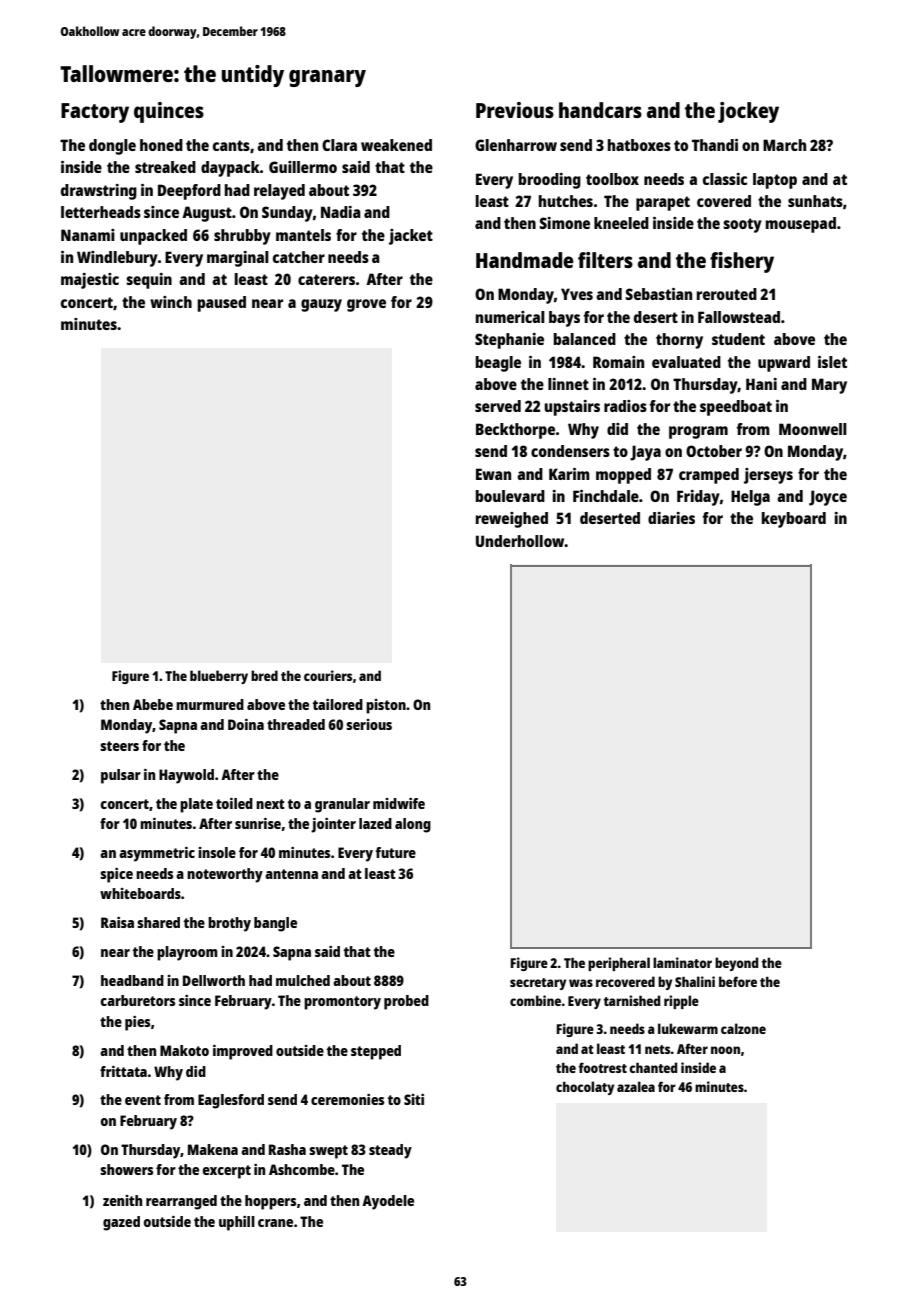 The image size is (908, 1316). Describe the element at coordinates (516, 145) in the image. I see `Glenharrow` at that location.
